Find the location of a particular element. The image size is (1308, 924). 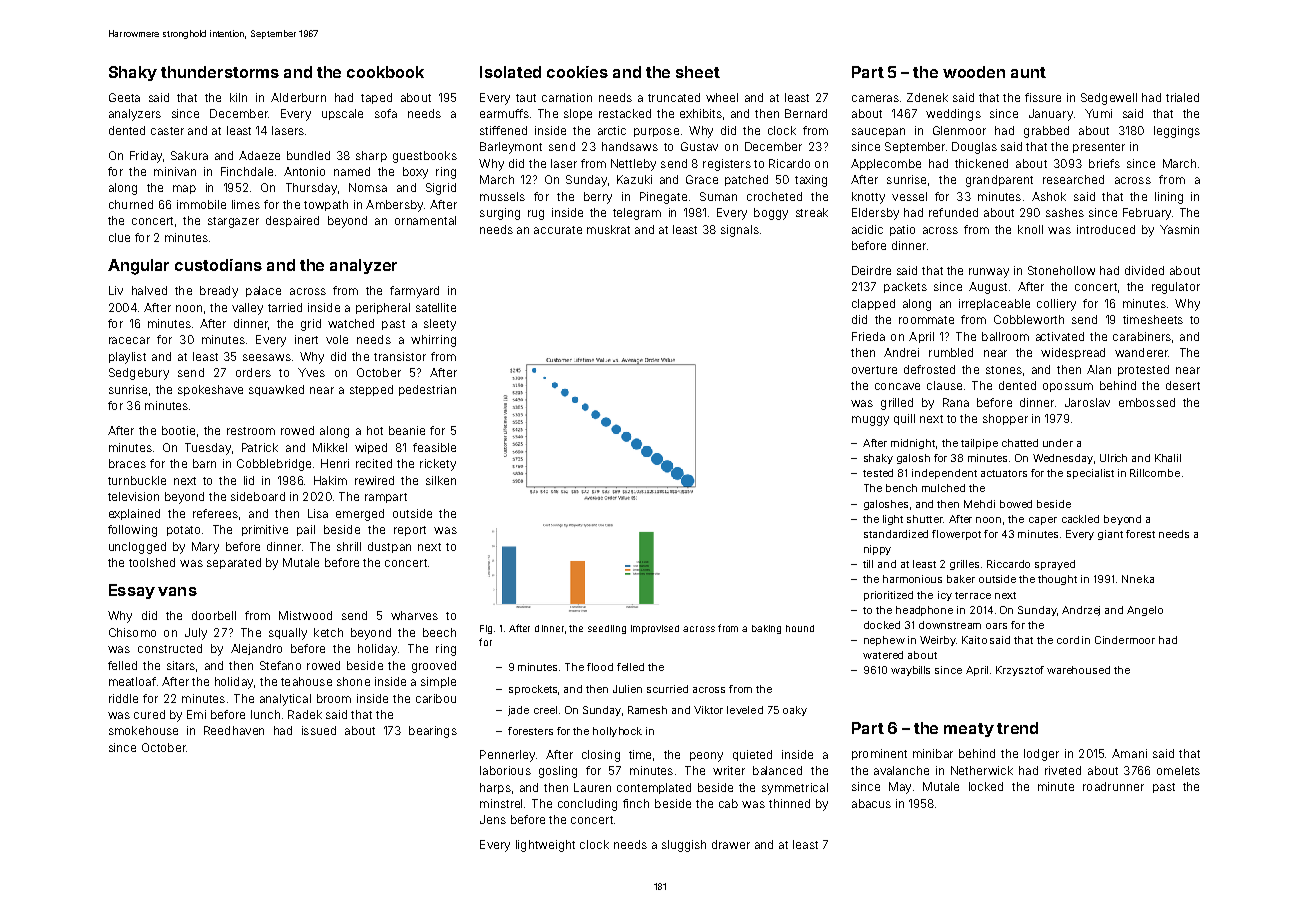

colliery is located at coordinates (1056, 305).
